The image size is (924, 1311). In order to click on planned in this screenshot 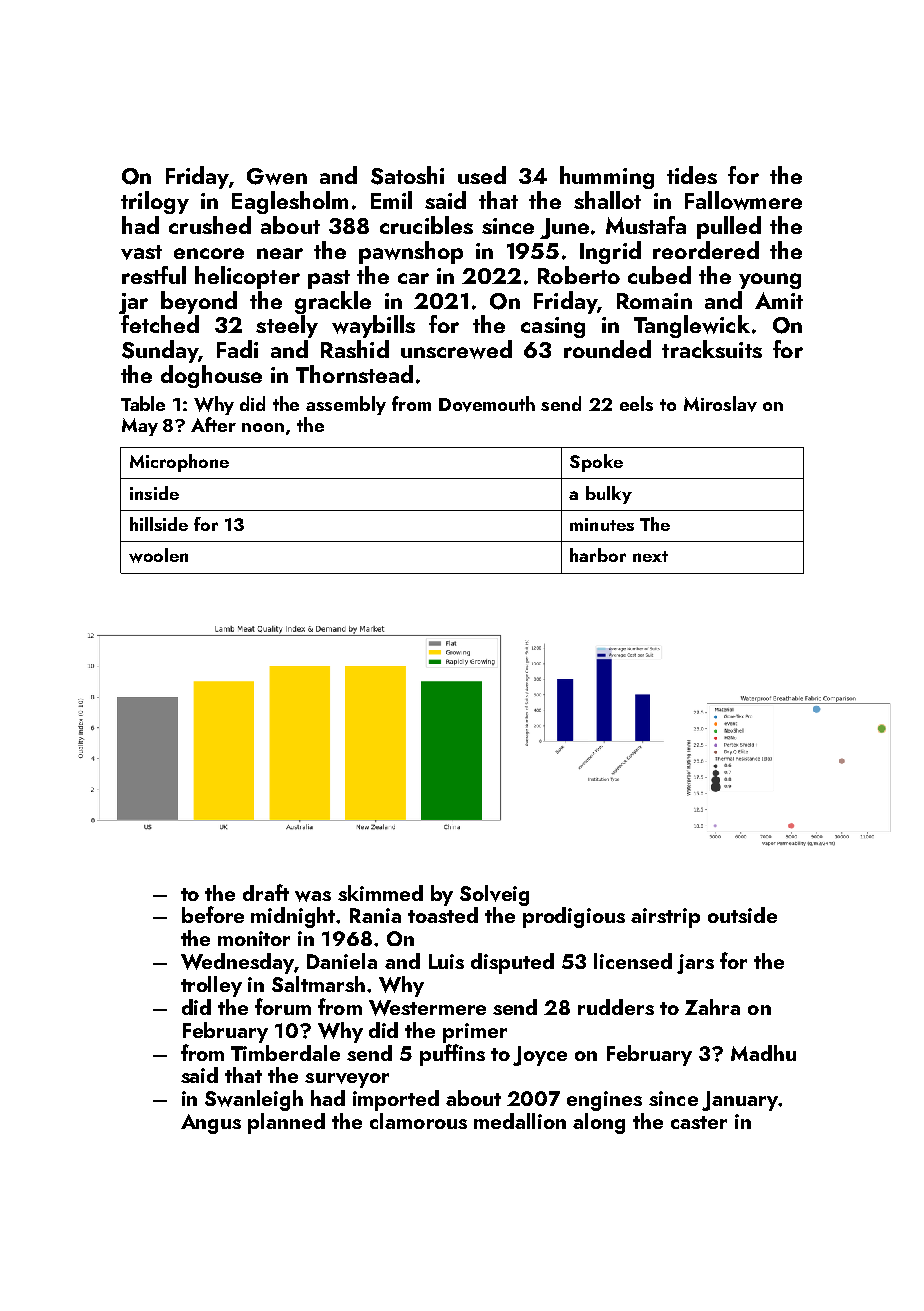, I will do `click(286, 1123)`.
